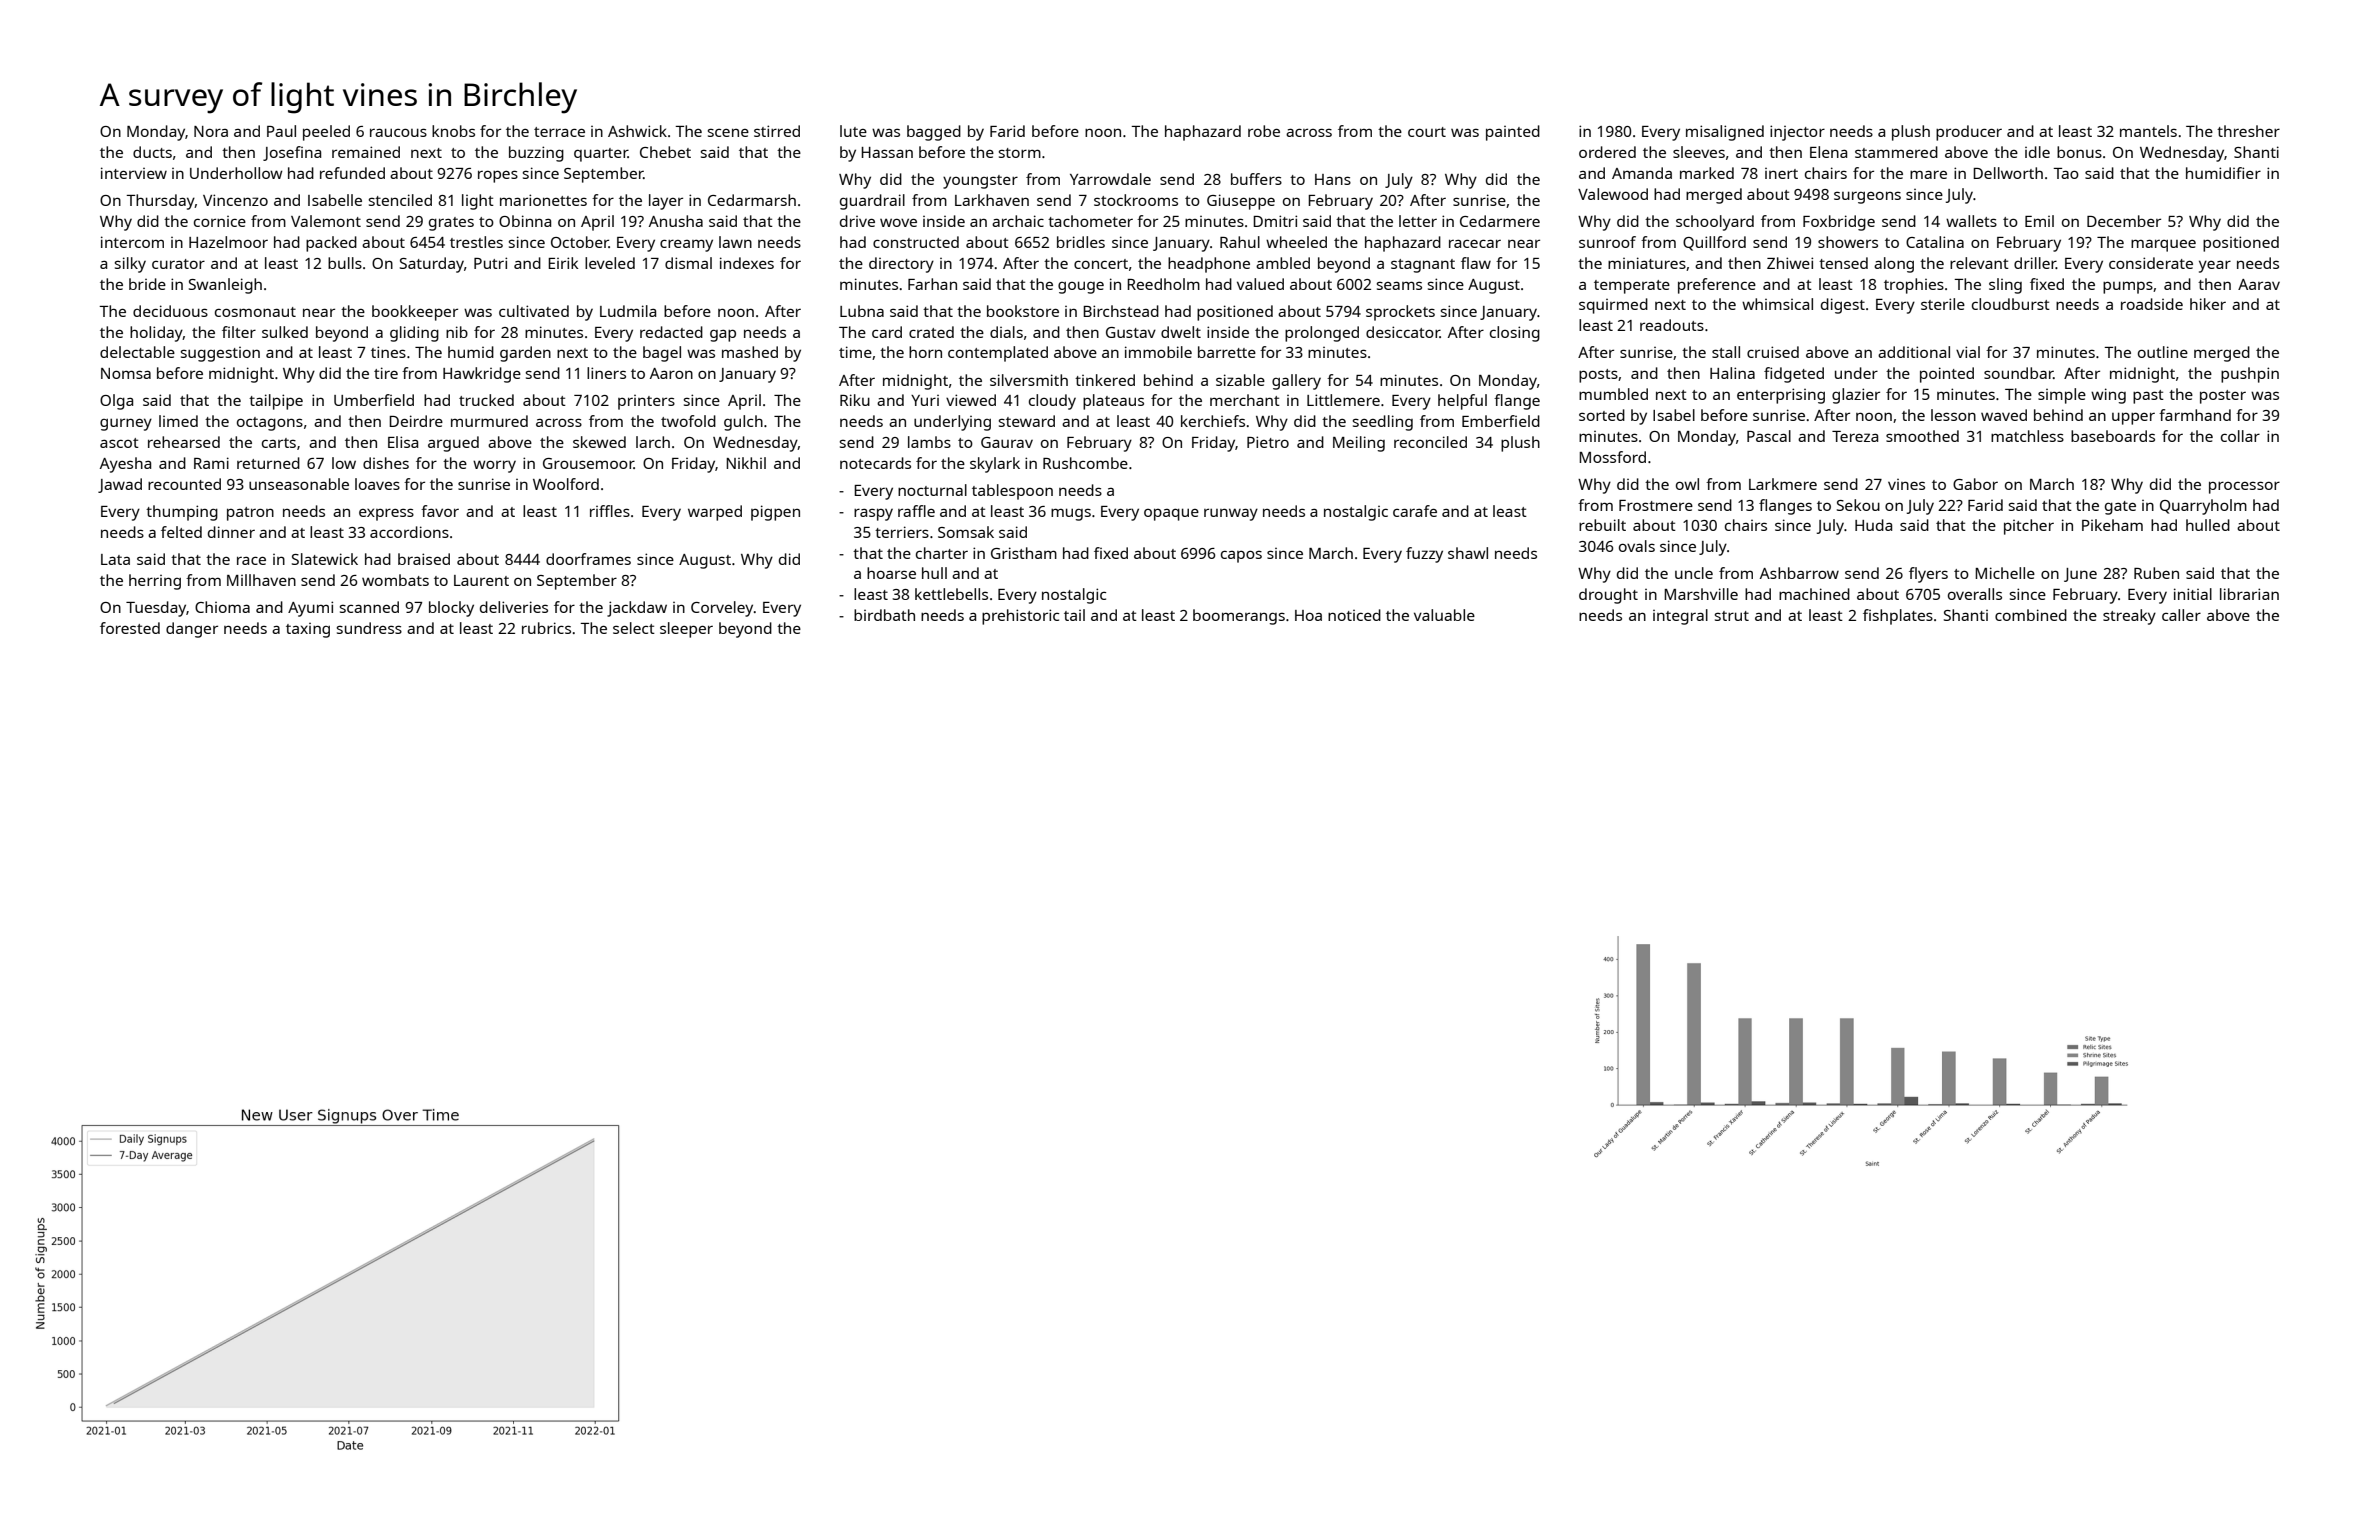 The image size is (2380, 1540). What do you see at coordinates (2195, 415) in the screenshot?
I see `farmhand` at bounding box center [2195, 415].
